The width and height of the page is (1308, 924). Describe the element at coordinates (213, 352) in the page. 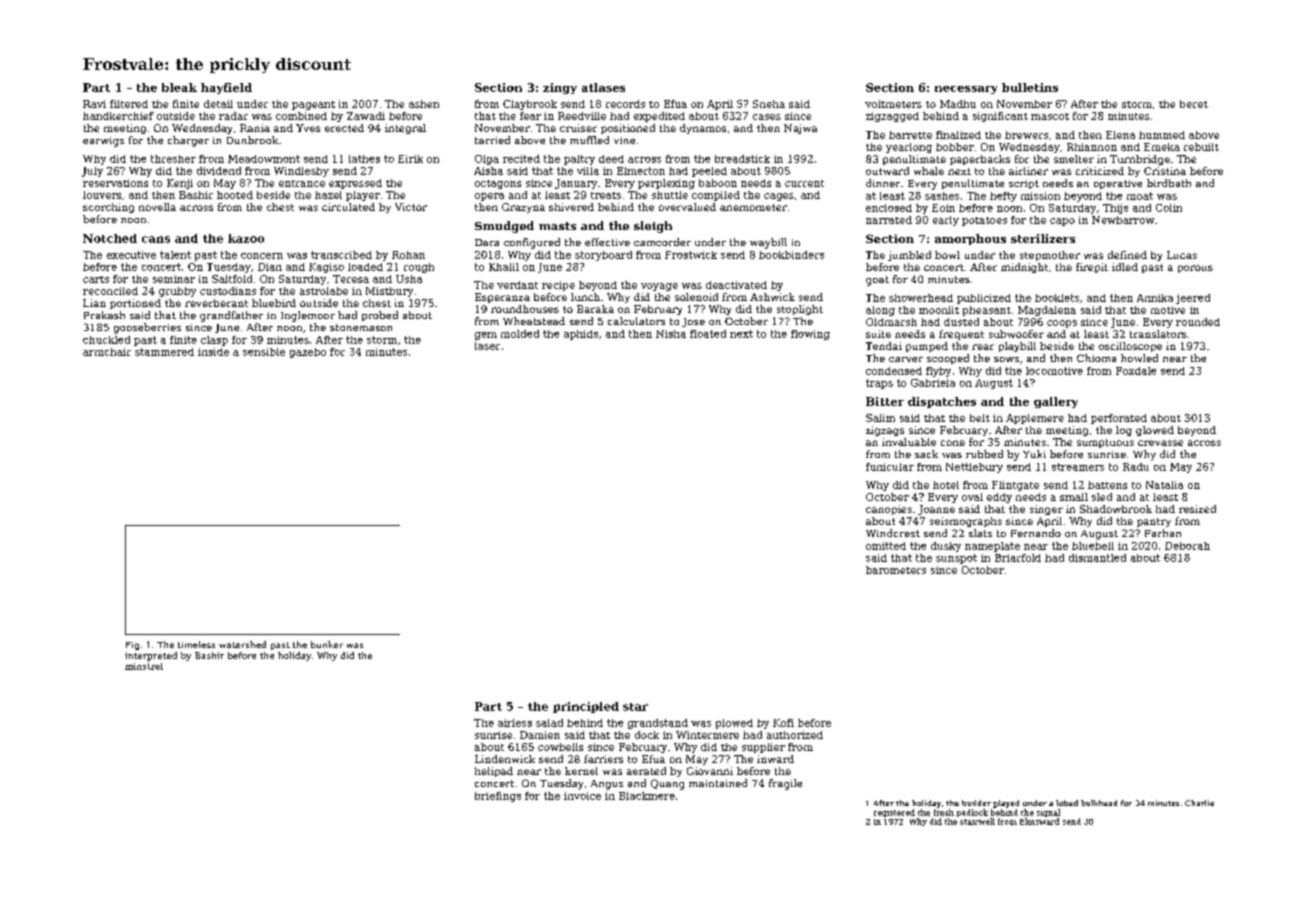

I see `inside` at that location.
